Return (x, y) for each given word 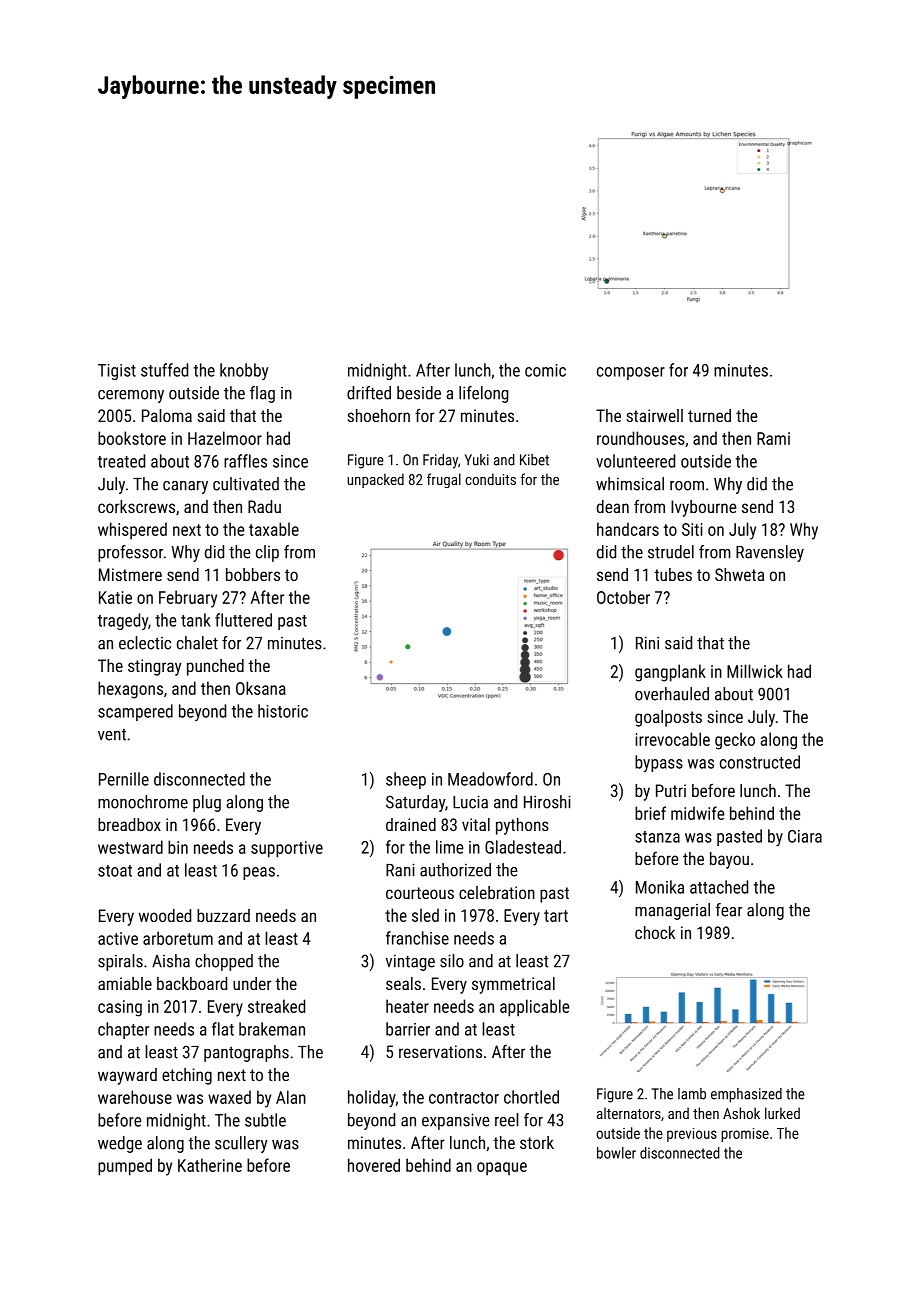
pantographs (246, 1053)
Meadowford (490, 779)
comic (545, 370)
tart (556, 916)
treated (121, 461)
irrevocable (672, 739)
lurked (782, 1113)
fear (729, 910)
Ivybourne (703, 508)
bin (178, 847)
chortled (531, 1097)
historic (283, 711)
